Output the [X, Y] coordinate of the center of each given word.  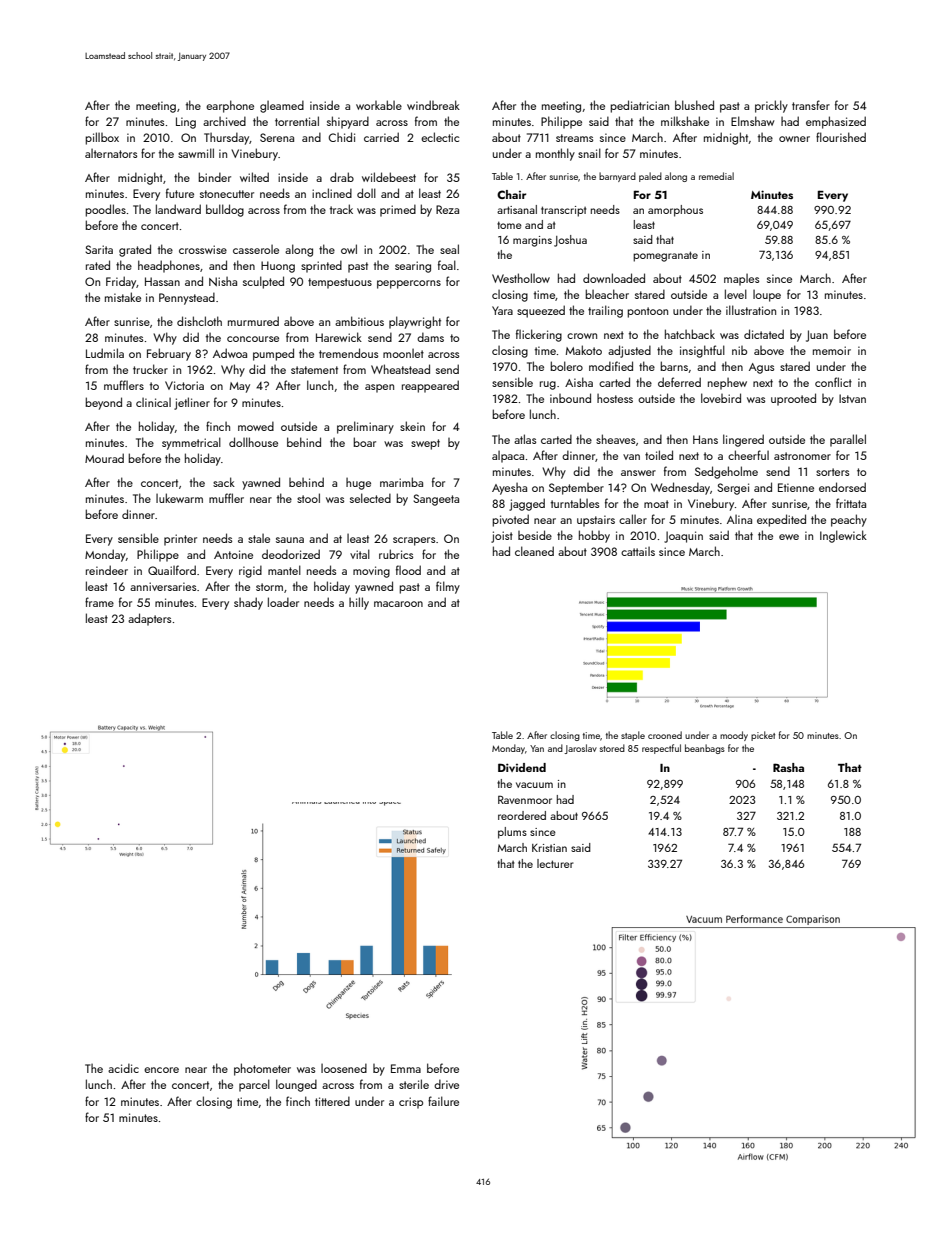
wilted [254, 177]
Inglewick [843, 536]
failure [443, 1101]
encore [161, 1070]
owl [349, 249]
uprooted [793, 399]
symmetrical [191, 443]
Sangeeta [436, 500]
